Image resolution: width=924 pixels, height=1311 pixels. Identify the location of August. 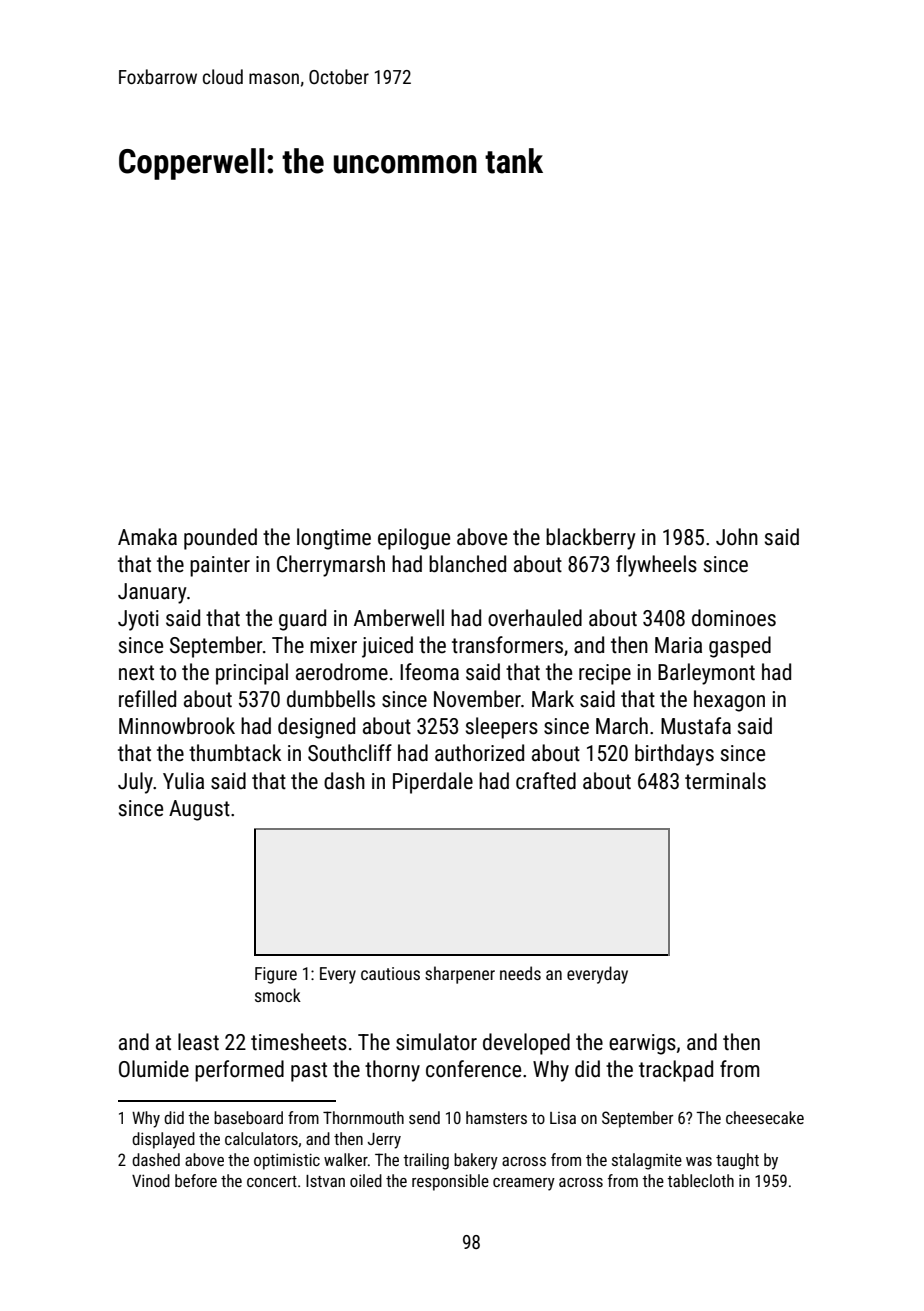
(199, 810).
